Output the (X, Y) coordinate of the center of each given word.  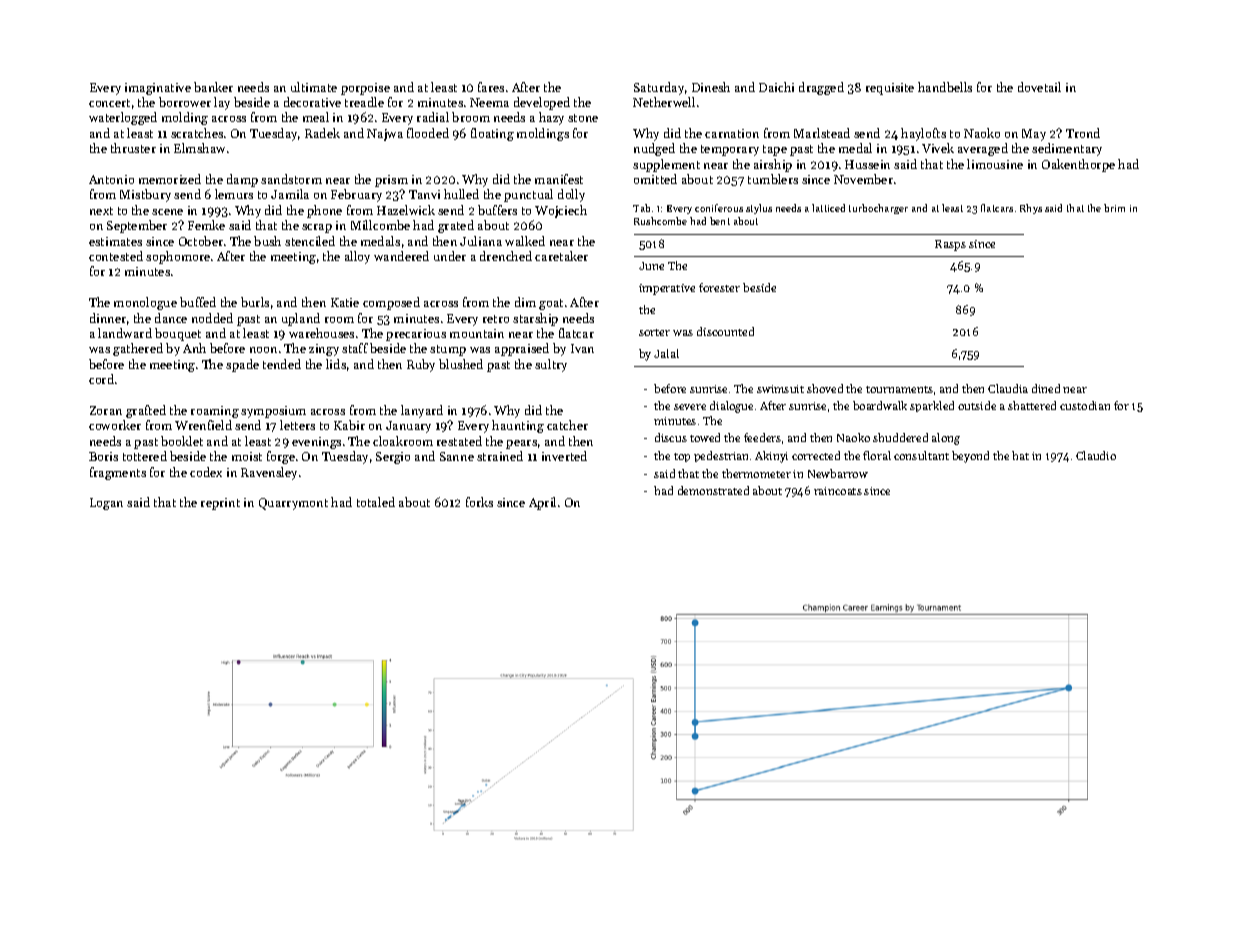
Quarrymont (293, 504)
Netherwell (664, 102)
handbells (945, 87)
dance (171, 318)
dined (1046, 388)
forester (719, 287)
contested (116, 256)
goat (551, 304)
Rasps (950, 245)
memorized (170, 179)
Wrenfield (203, 425)
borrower (185, 102)
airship (773, 165)
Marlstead (822, 133)
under (450, 256)
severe (690, 407)
